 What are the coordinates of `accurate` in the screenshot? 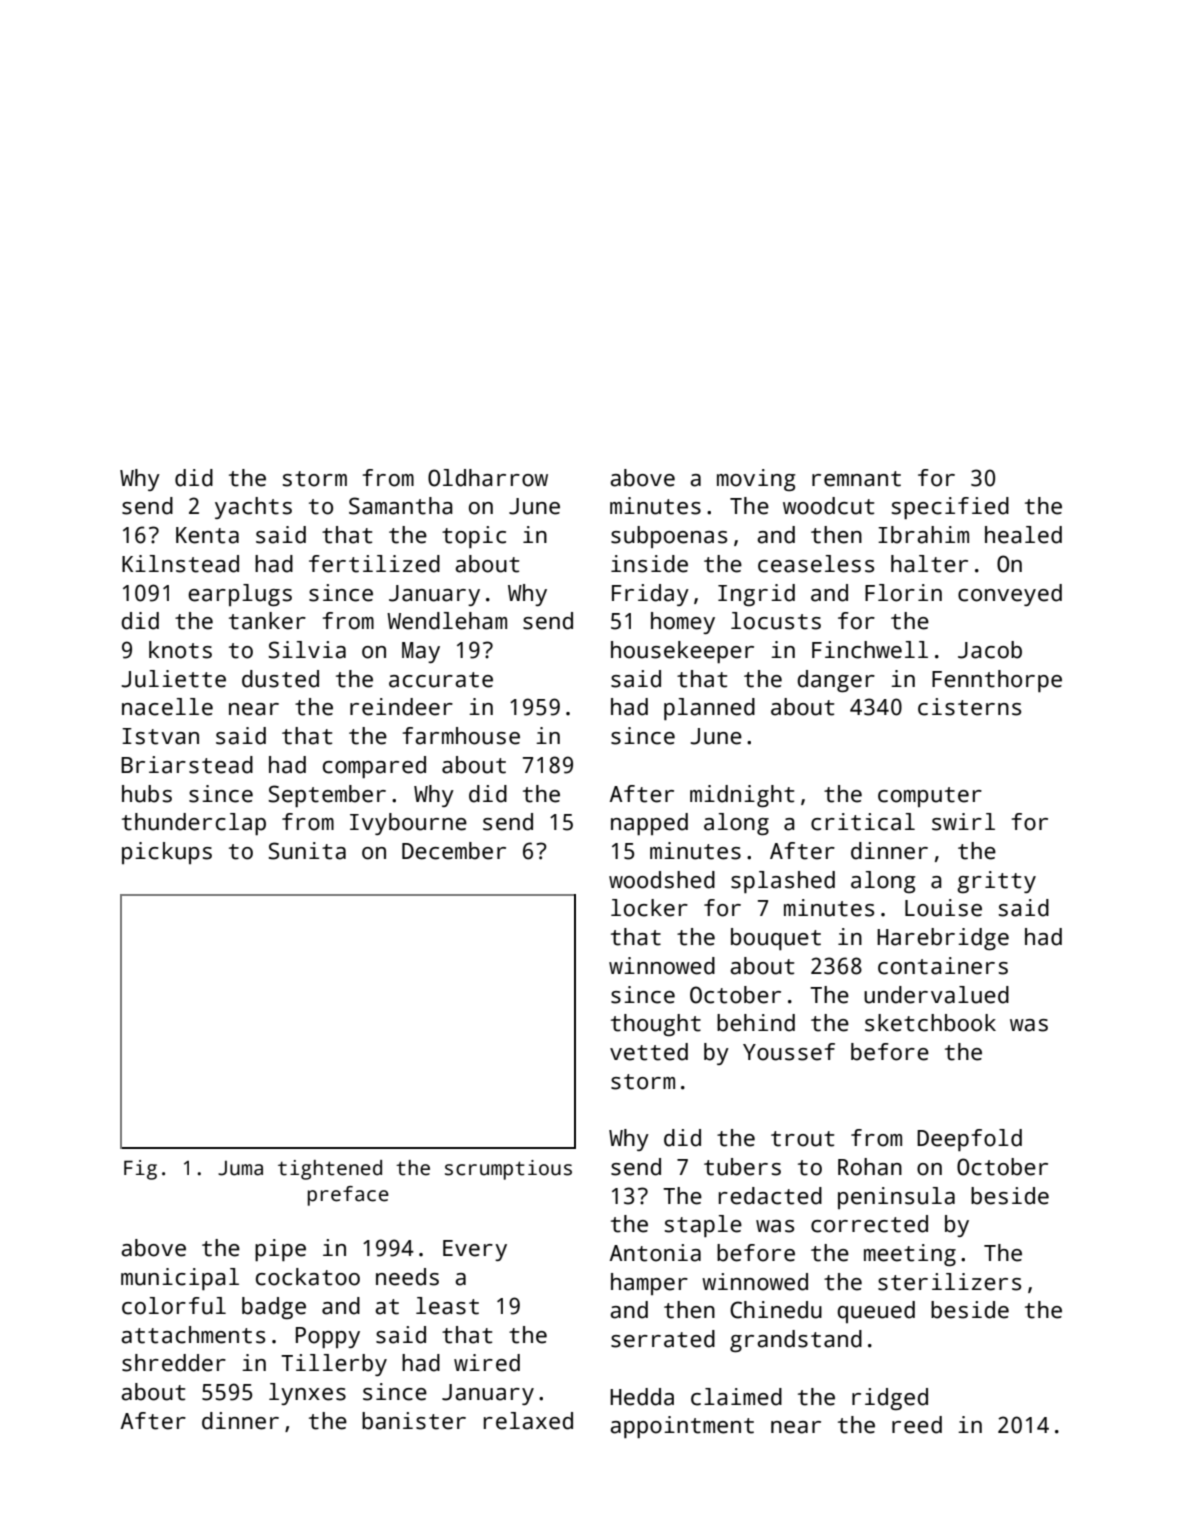 It's located at (441, 680).
